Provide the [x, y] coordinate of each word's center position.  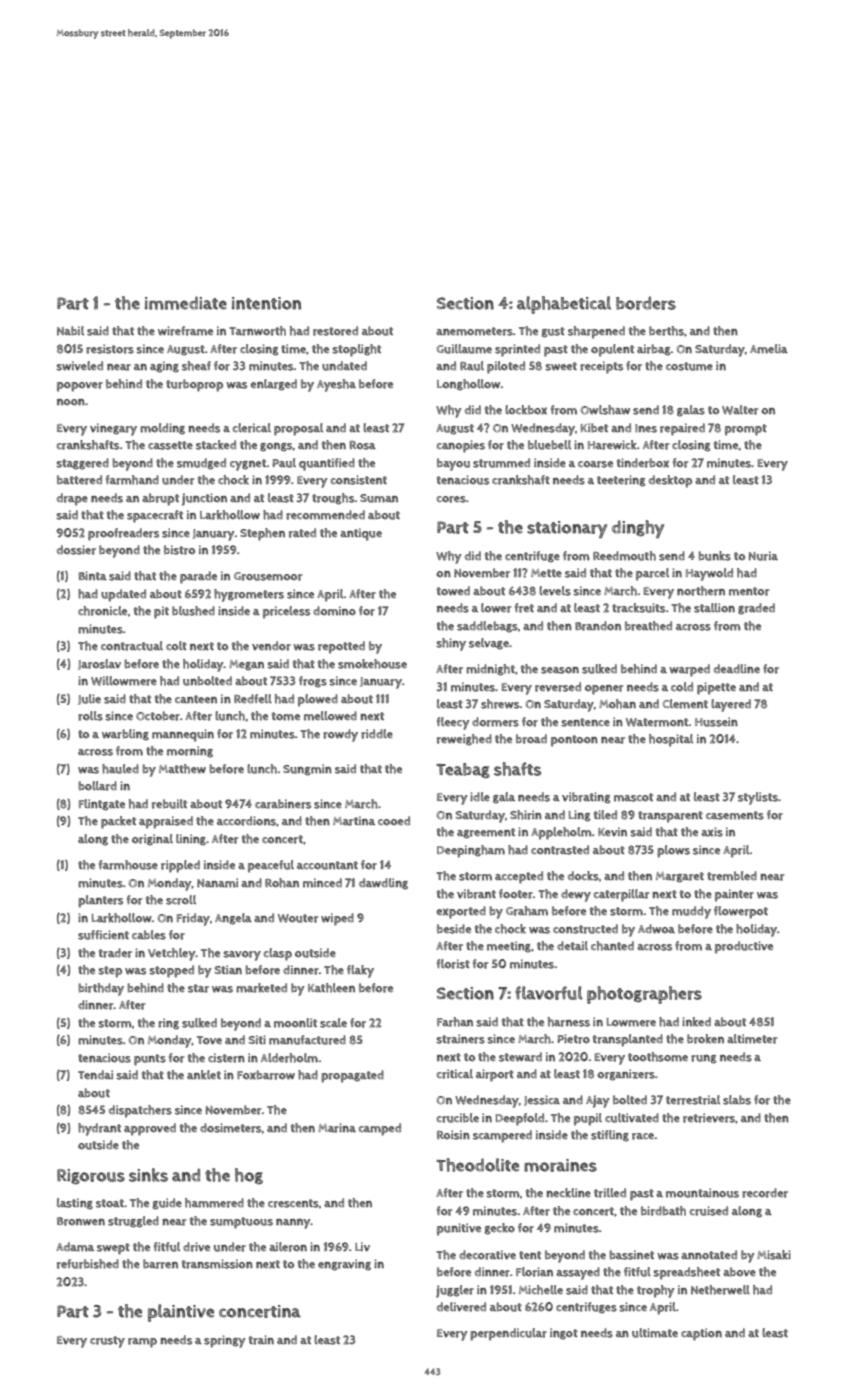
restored [335, 331]
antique [361, 534]
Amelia [769, 349]
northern [701, 591]
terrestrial [693, 1100]
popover [80, 387]
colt [176, 646]
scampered [502, 1136]
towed [453, 591]
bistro [179, 550]
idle [480, 796]
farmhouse [128, 865]
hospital [671, 740]
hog [249, 1176]
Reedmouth [624, 556]
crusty [107, 1342]
